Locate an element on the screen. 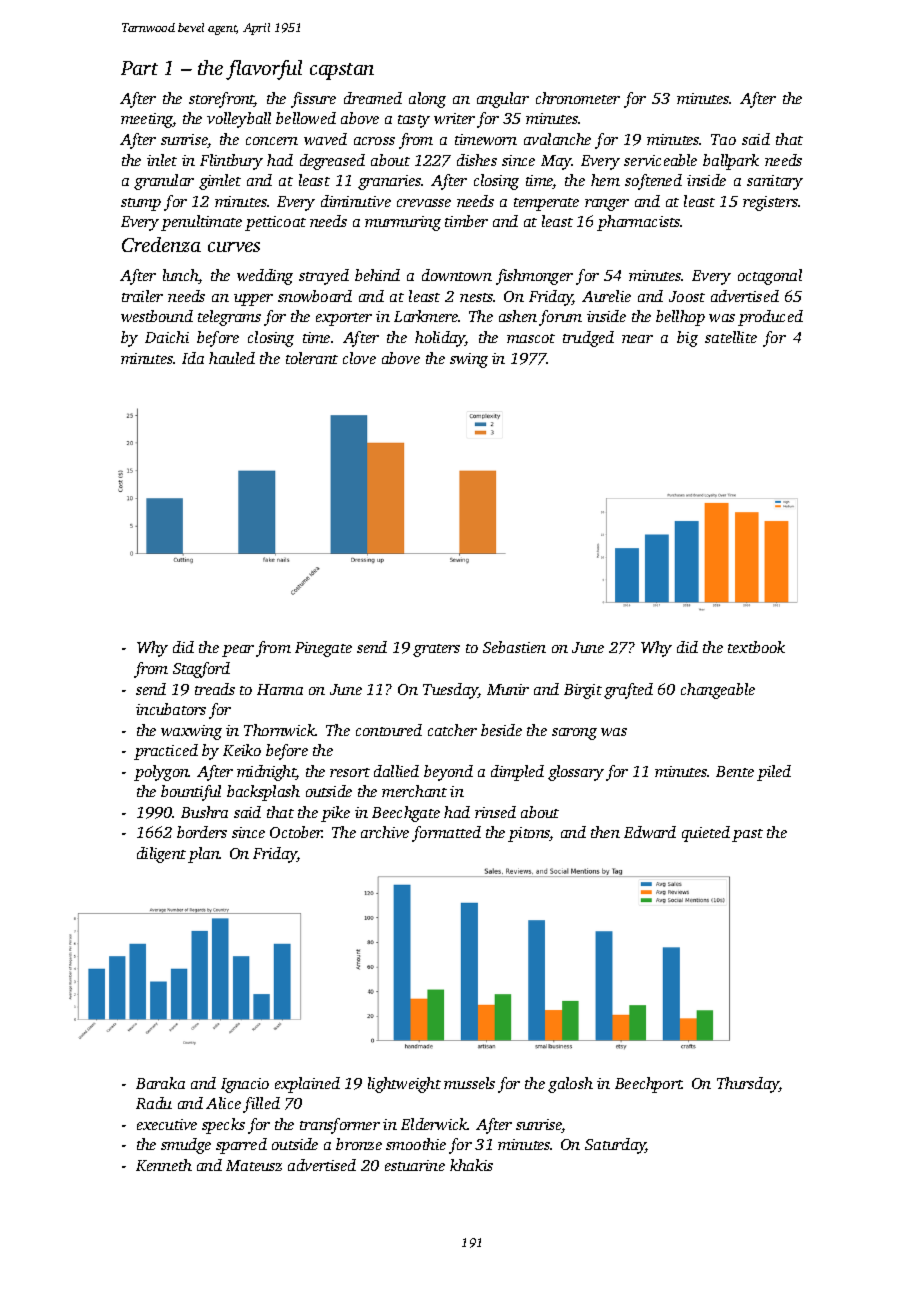 The image size is (924, 1308). angular is located at coordinates (503, 100).
